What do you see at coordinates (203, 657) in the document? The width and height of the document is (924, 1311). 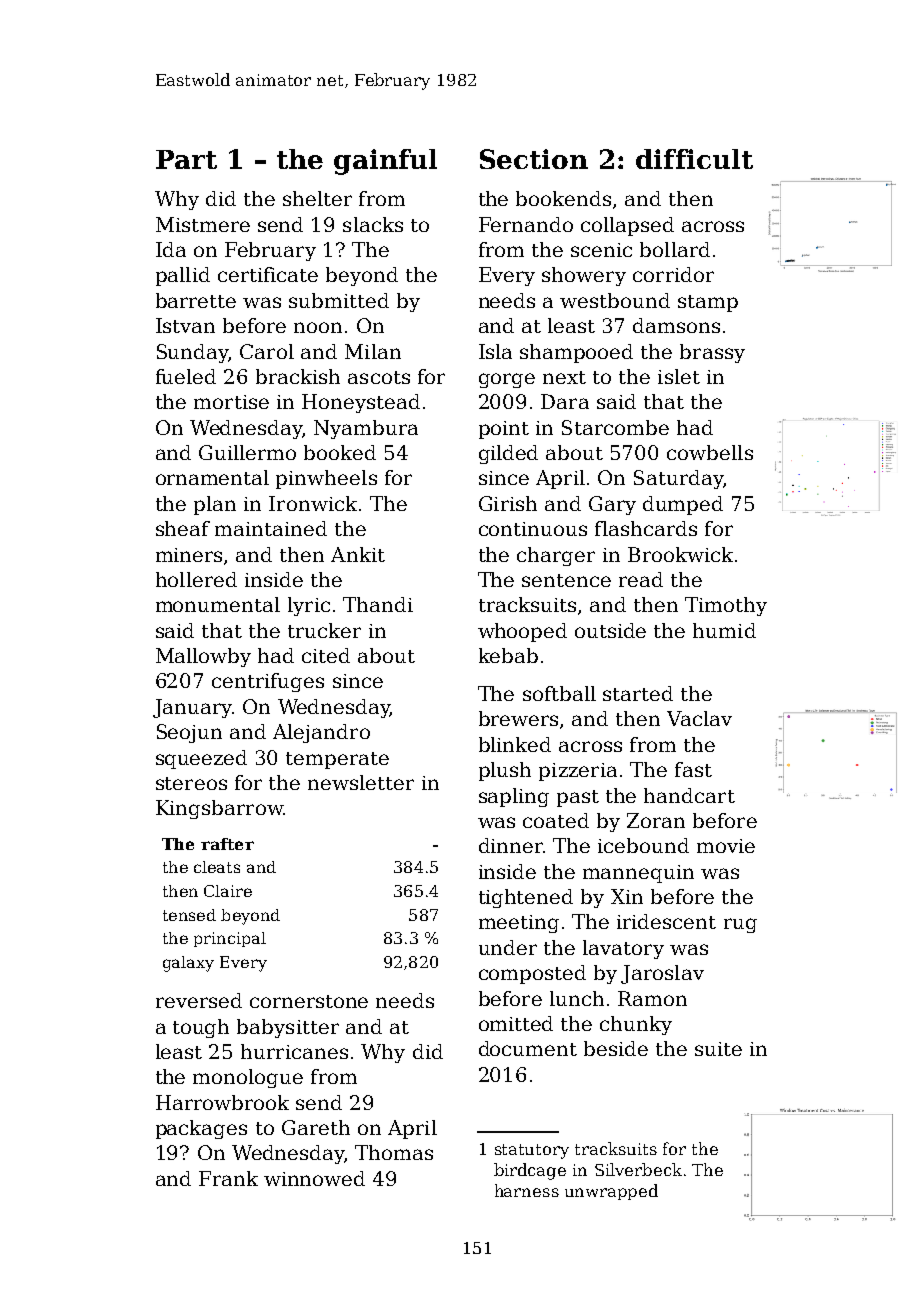 I see `Mallowby` at bounding box center [203, 657].
